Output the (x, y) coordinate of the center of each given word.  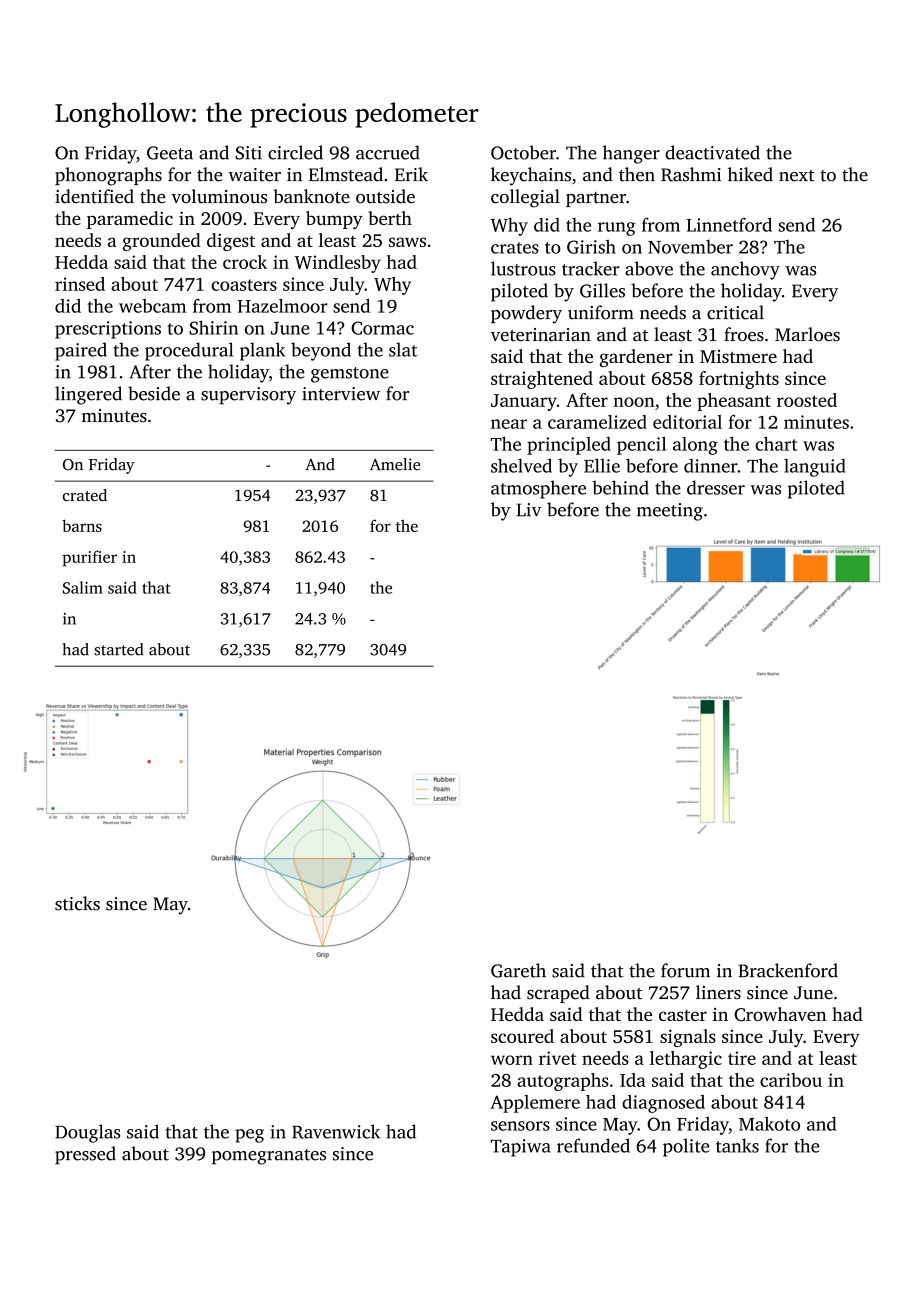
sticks (77, 903)
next (797, 176)
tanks (737, 1145)
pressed (85, 1155)
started (119, 649)
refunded (593, 1145)
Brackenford (788, 970)
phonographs (108, 176)
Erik (411, 174)
